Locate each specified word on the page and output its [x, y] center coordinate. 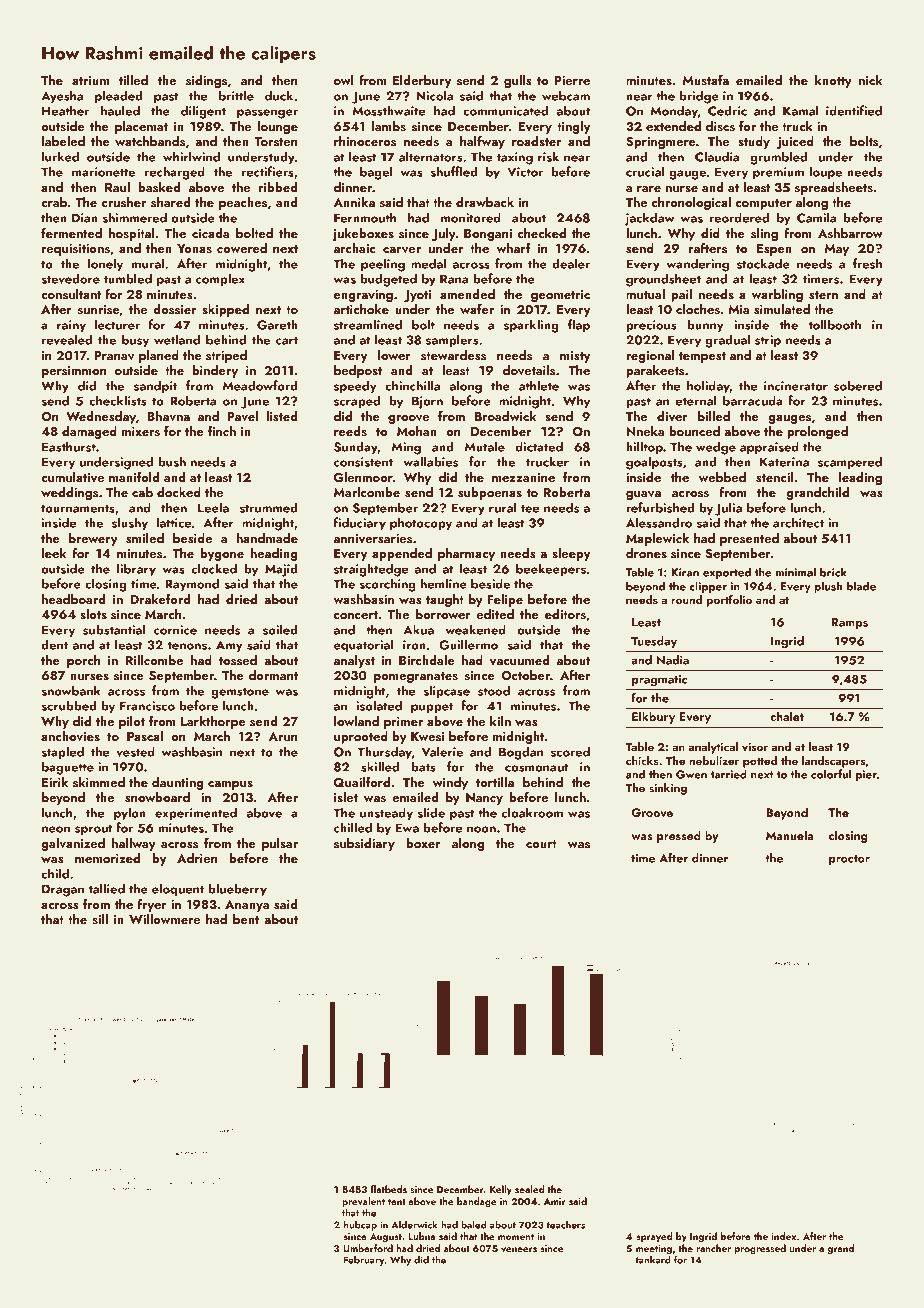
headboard [74, 599]
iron [414, 645]
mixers [141, 431]
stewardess [453, 355]
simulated [782, 309]
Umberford [368, 1248]
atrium [90, 80]
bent [246, 919]
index [783, 1236]
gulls [518, 81]
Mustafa [706, 80]
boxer [423, 843]
